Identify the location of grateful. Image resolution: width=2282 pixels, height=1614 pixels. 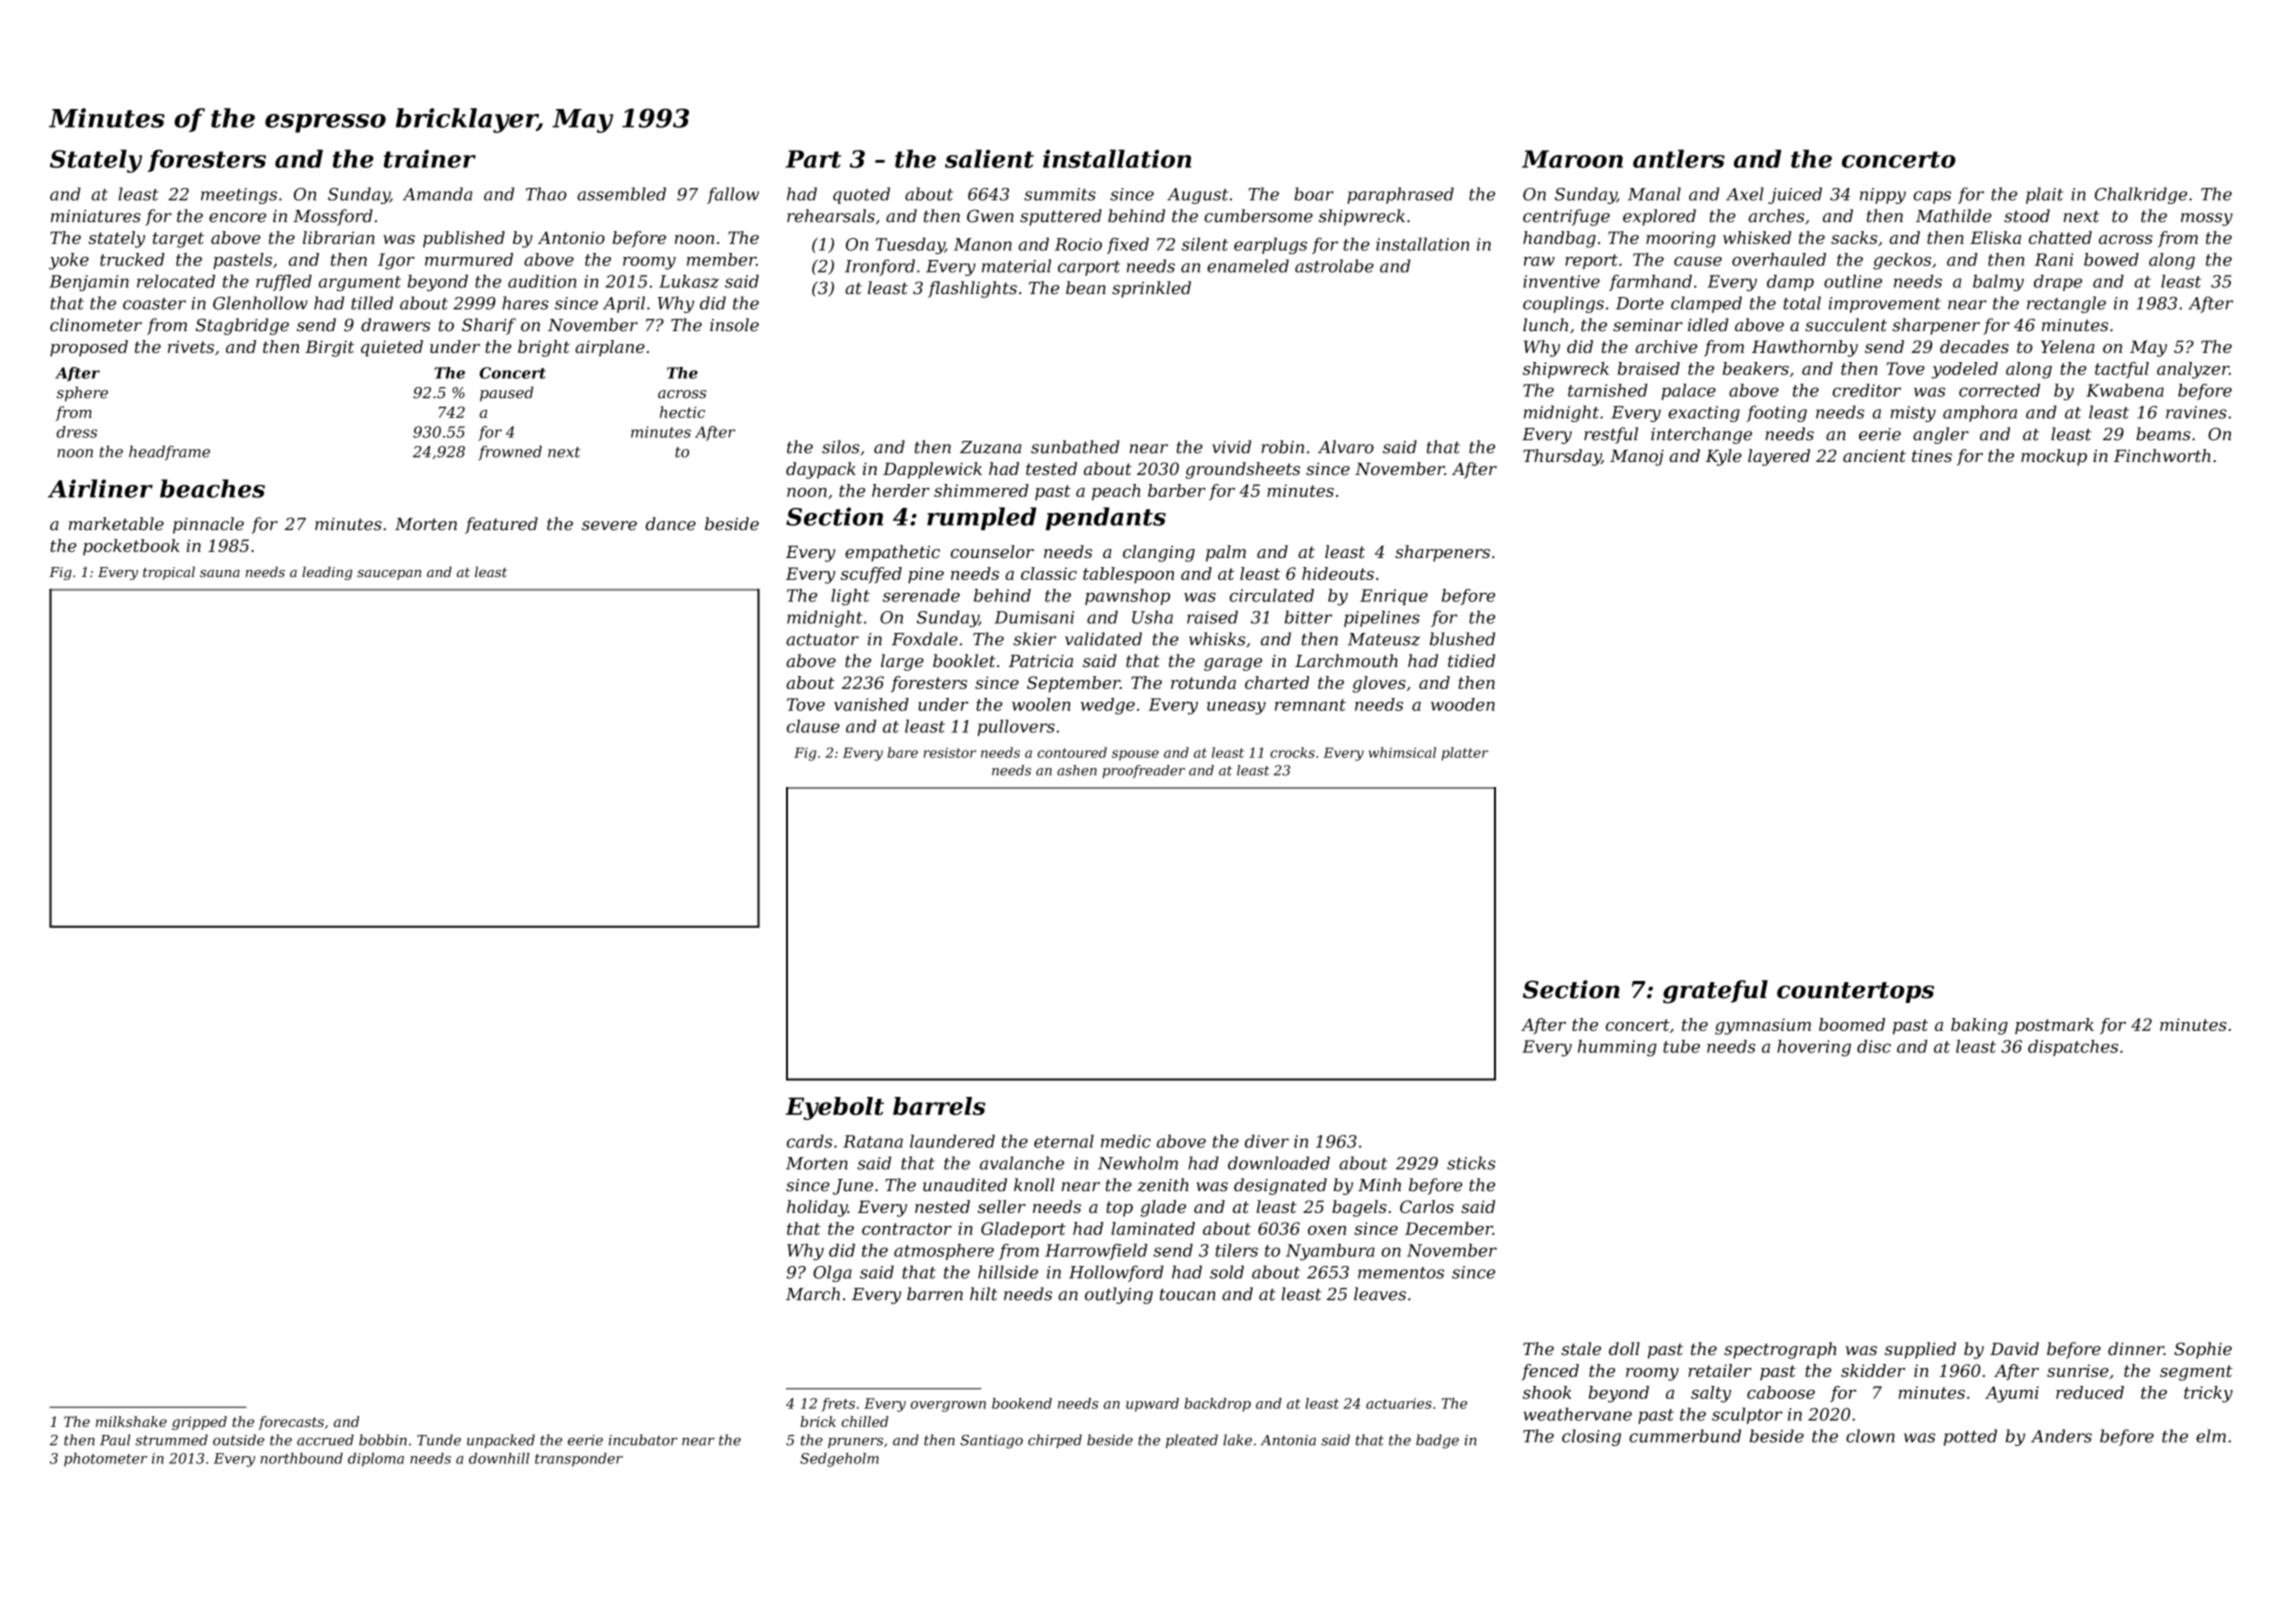
(1715, 992).
